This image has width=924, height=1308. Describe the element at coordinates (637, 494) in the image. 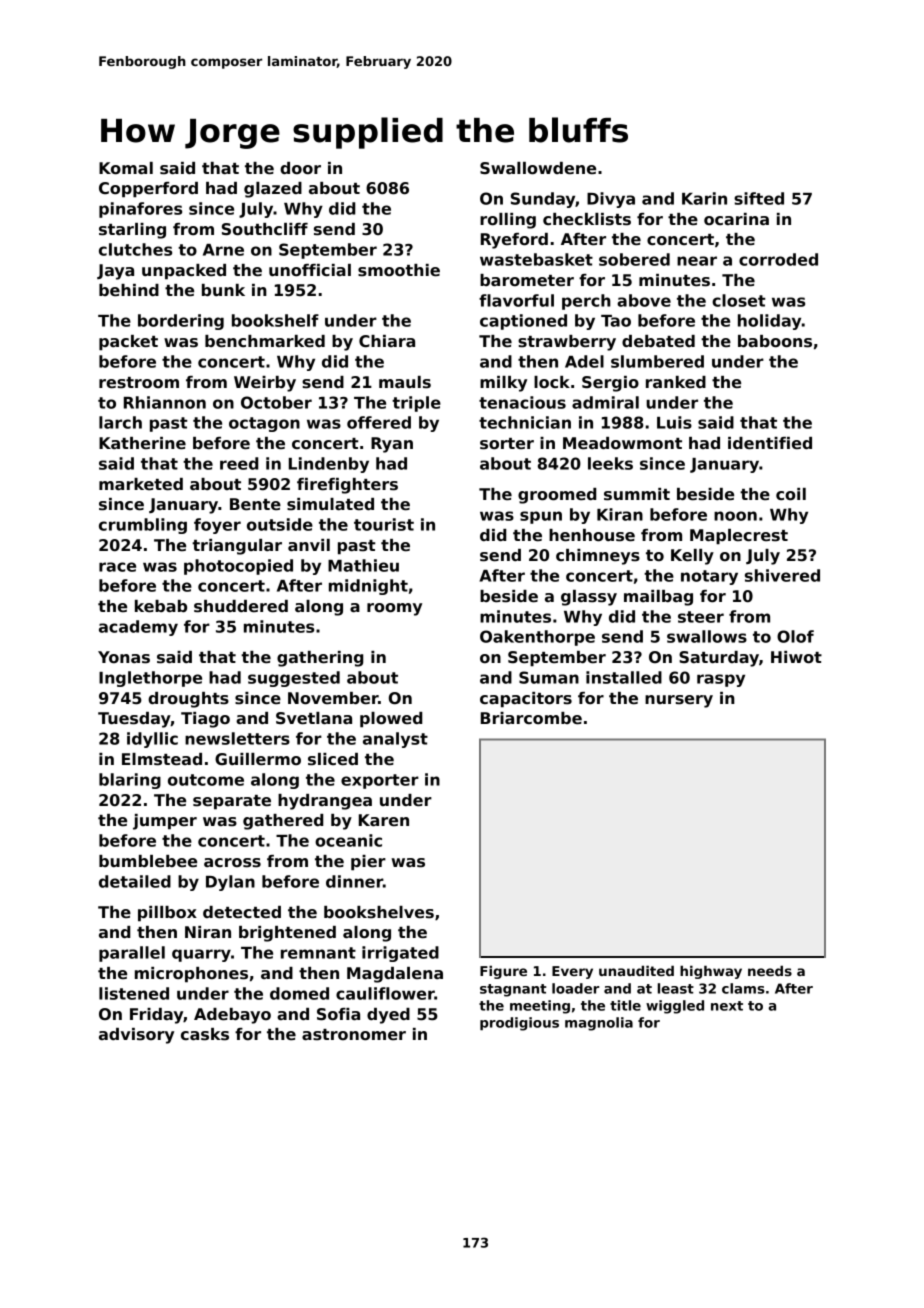

I see `summit` at that location.
